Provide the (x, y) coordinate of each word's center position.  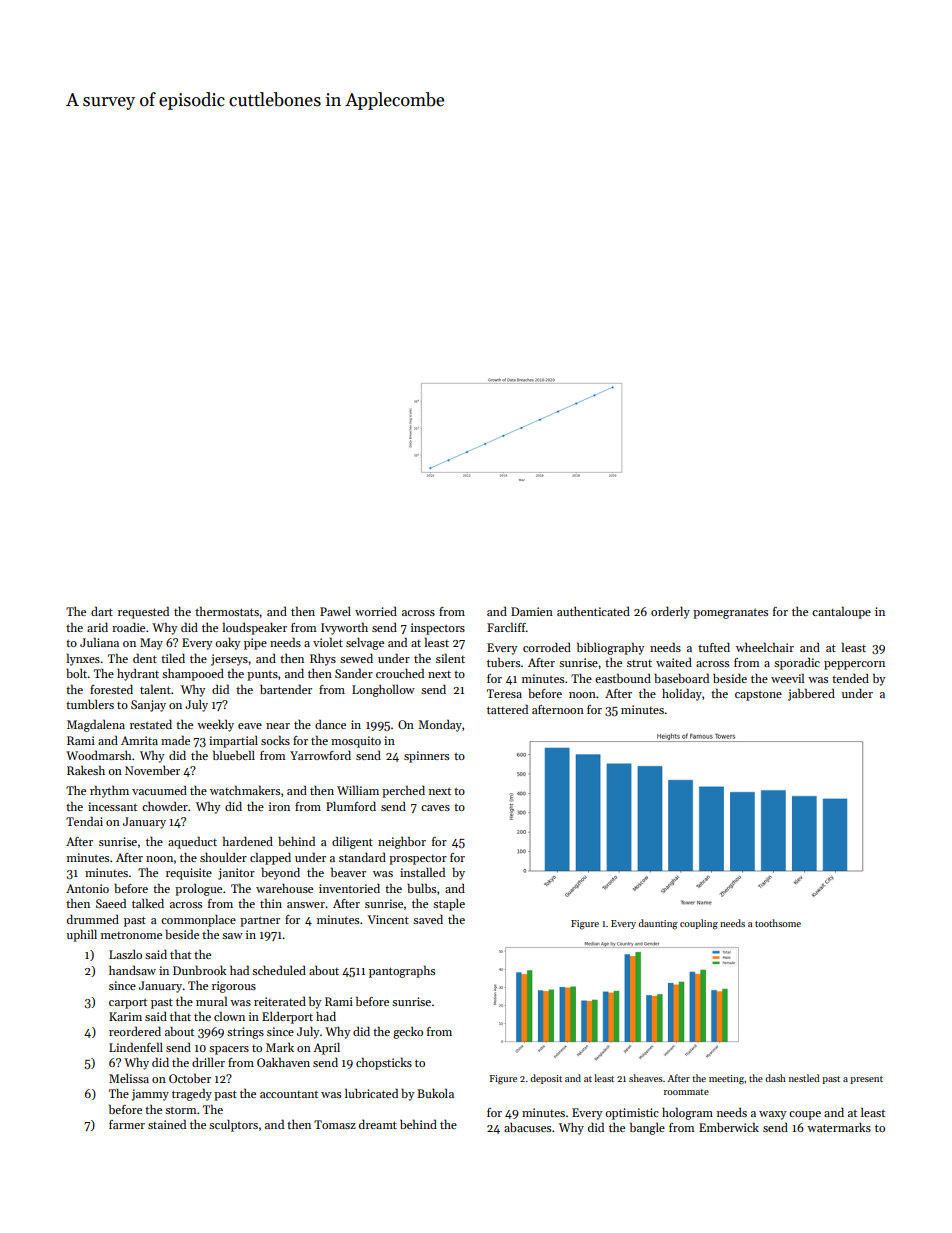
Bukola (435, 1093)
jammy (150, 1095)
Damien (532, 611)
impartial (233, 741)
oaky (227, 644)
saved (428, 919)
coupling (699, 924)
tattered (507, 709)
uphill (82, 935)
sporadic (797, 663)
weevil (787, 678)
